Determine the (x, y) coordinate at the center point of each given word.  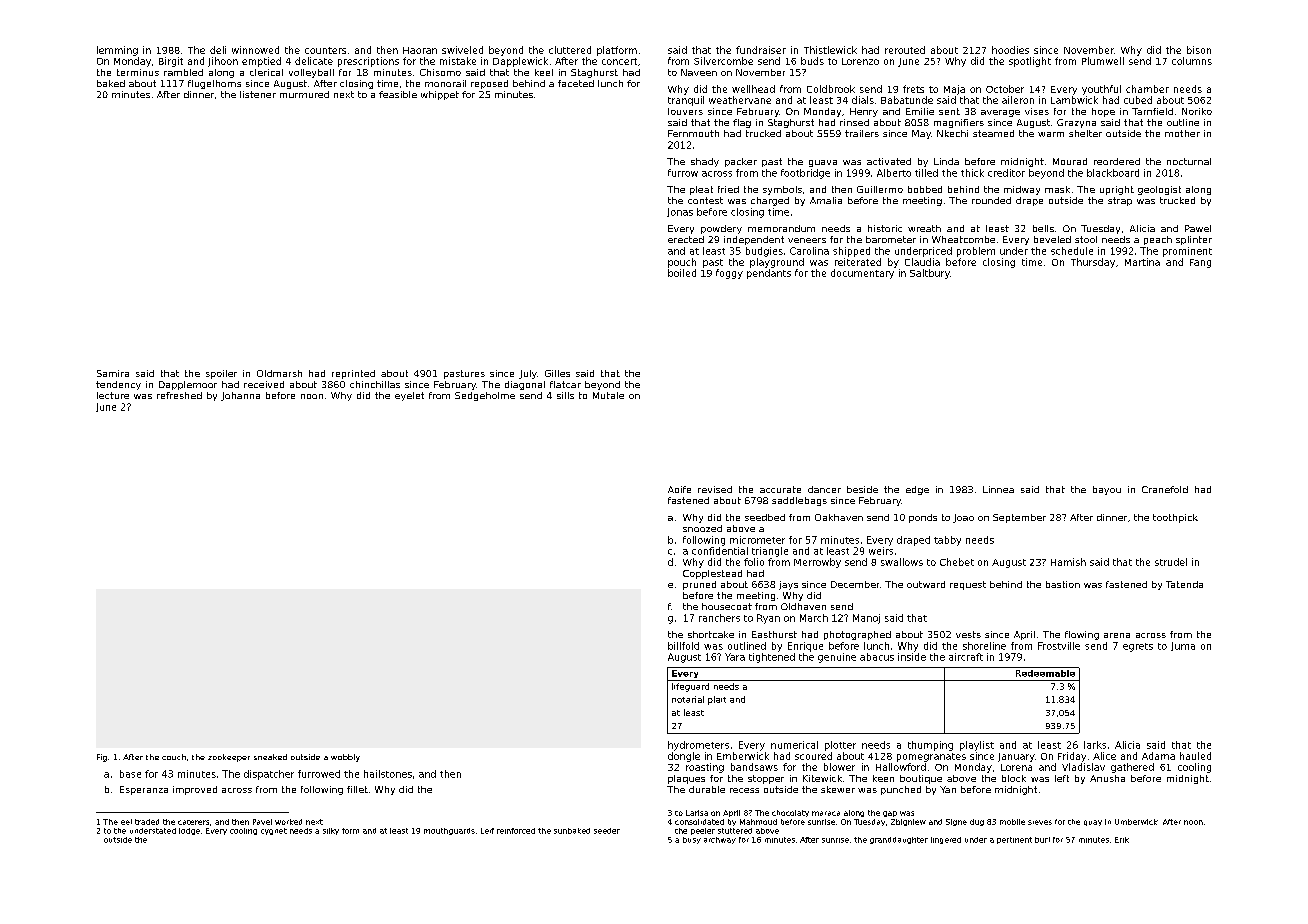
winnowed (255, 50)
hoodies (1010, 50)
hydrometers (698, 746)
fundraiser (761, 50)
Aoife (679, 489)
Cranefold (1165, 489)
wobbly (345, 758)
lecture (113, 395)
